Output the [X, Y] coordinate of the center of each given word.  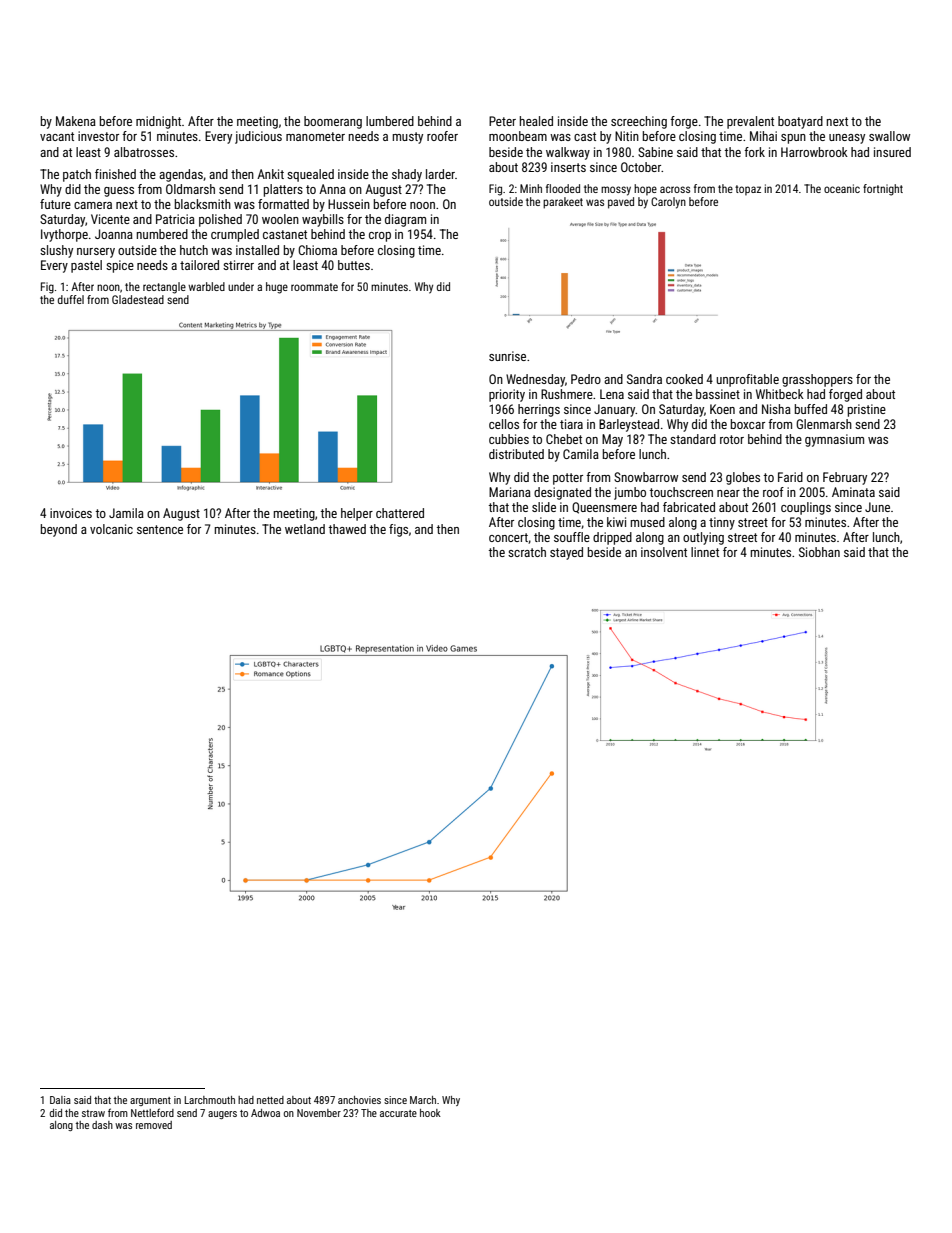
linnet [705, 552]
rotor [732, 439]
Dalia [60, 1100]
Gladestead [138, 299]
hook [430, 1113]
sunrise [507, 356]
